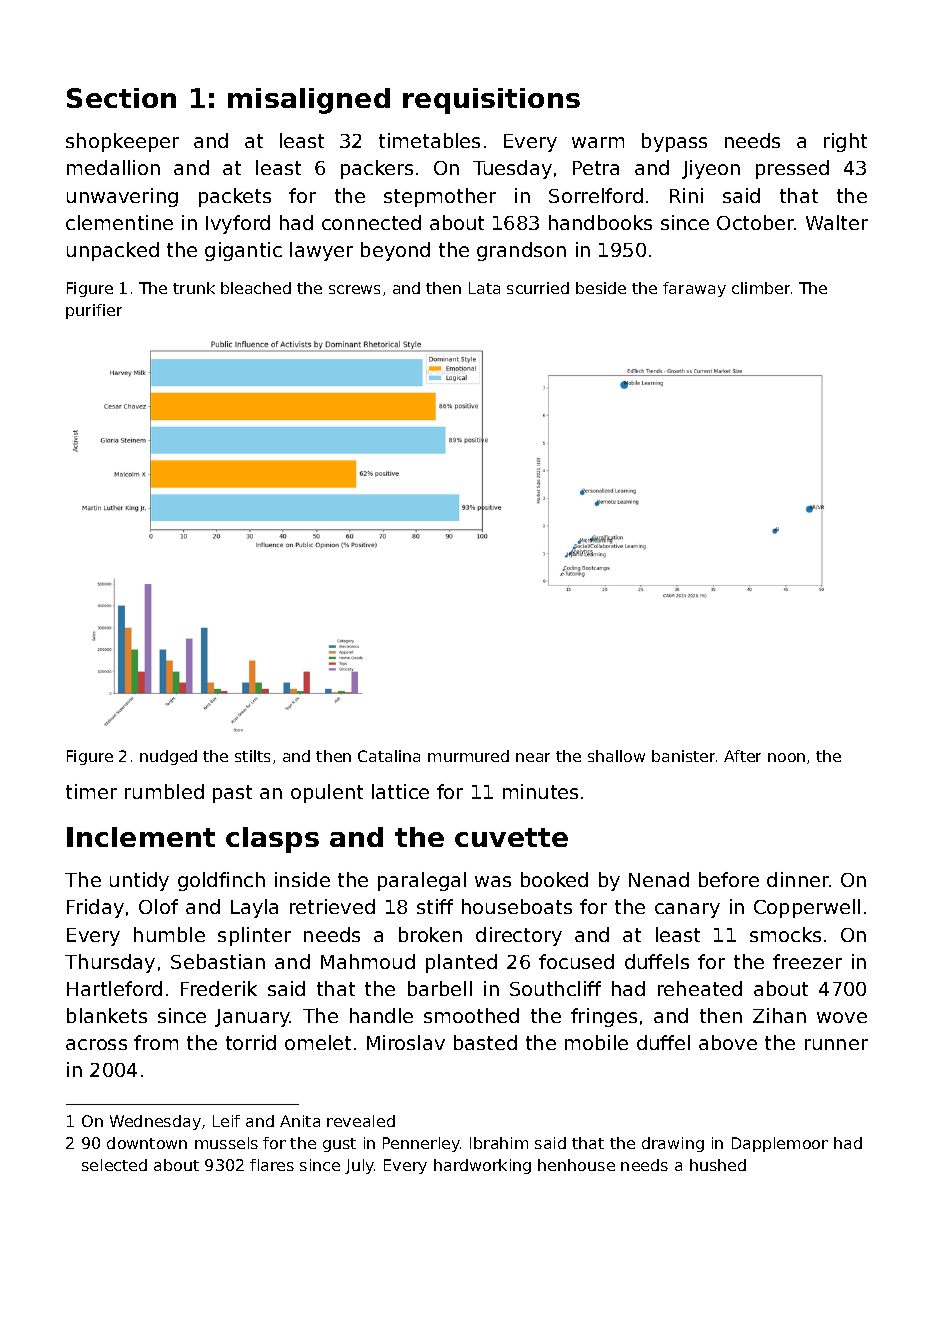 Image resolution: width=934 pixels, height=1326 pixels. Describe the element at coordinates (468, 756) in the image. I see `murmured` at that location.
